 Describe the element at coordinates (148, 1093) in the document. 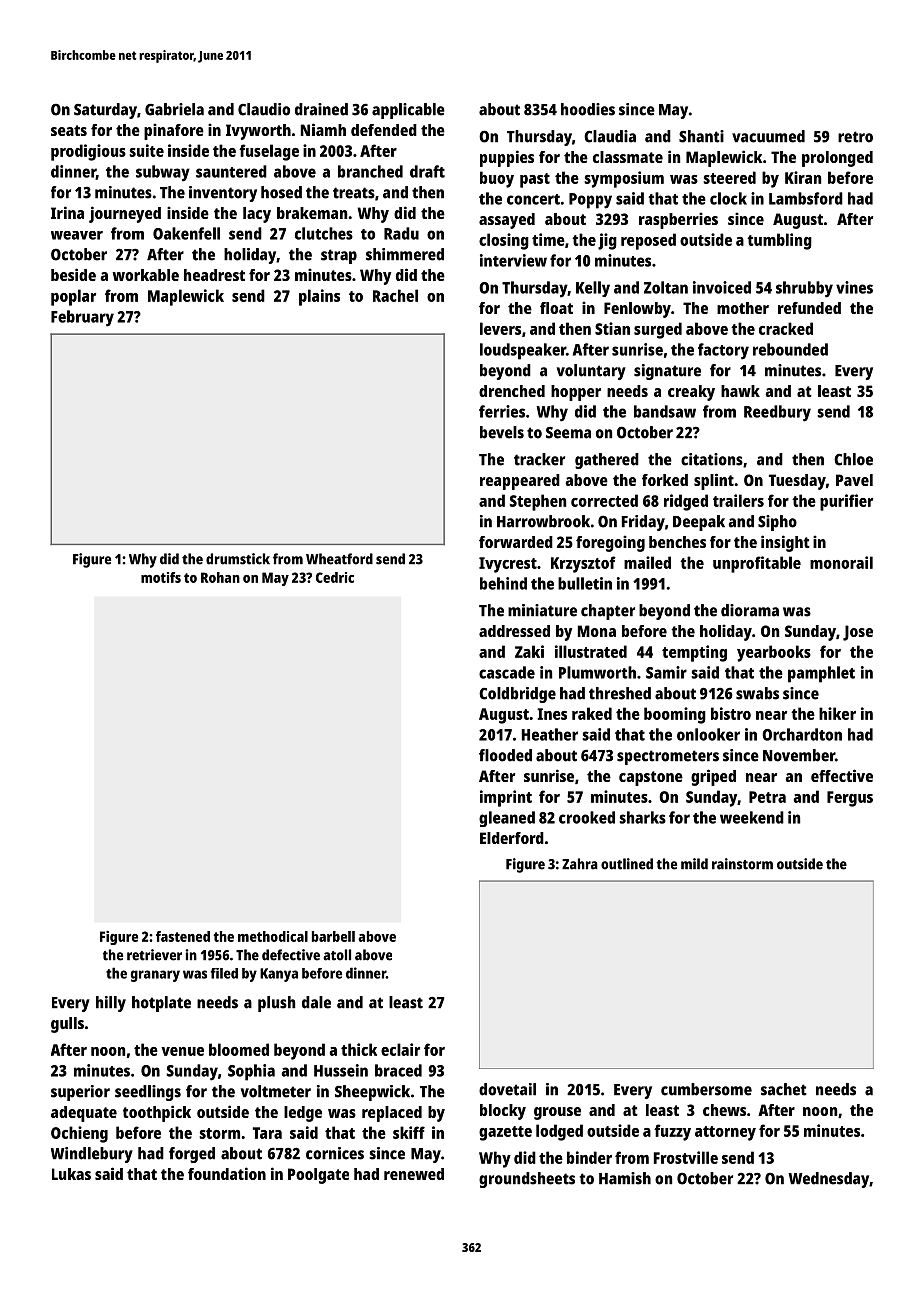

I see `seedlings` at that location.
